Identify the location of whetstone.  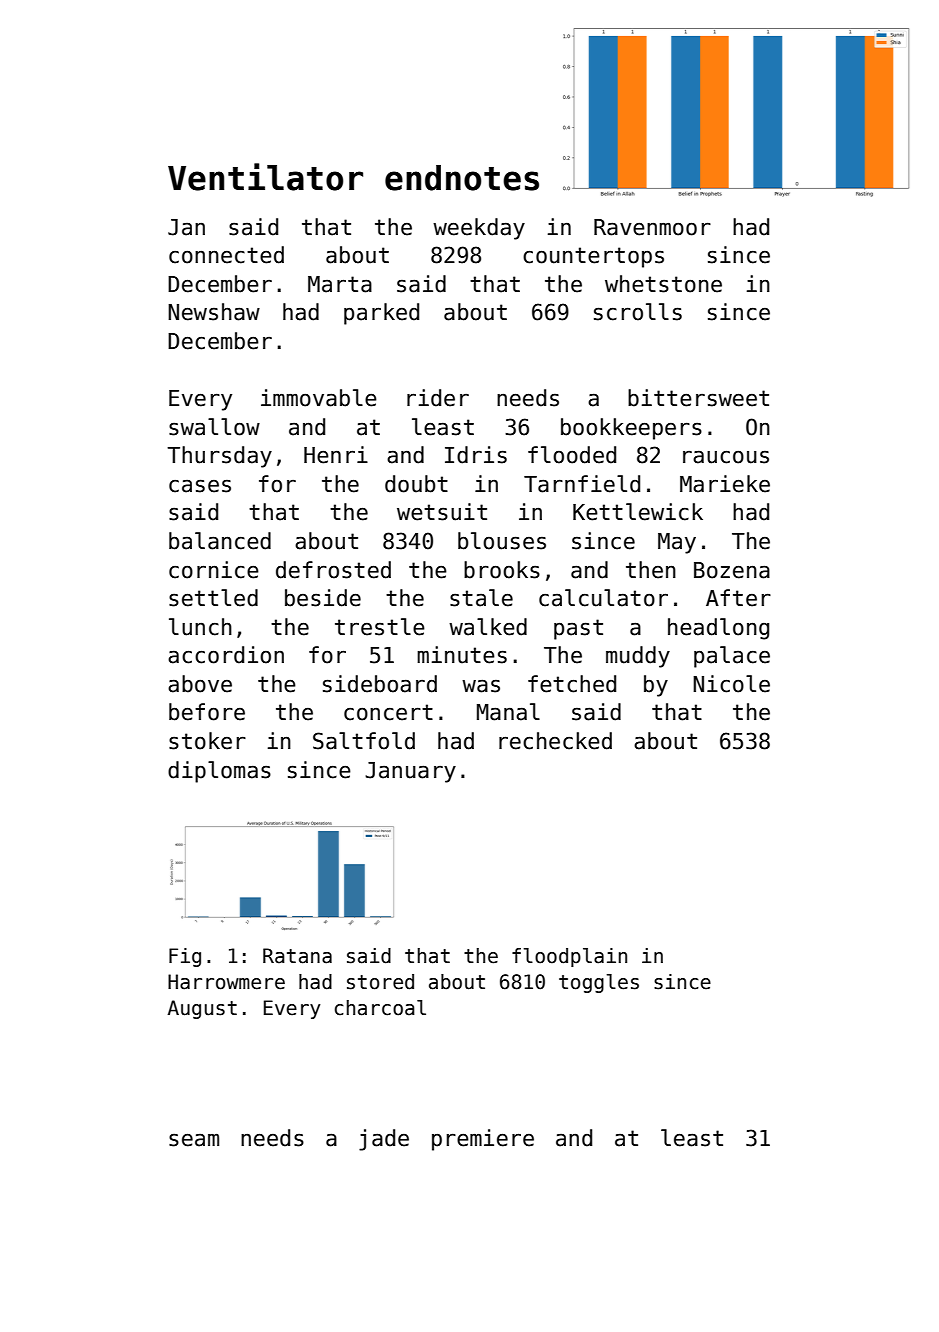
(663, 284).
